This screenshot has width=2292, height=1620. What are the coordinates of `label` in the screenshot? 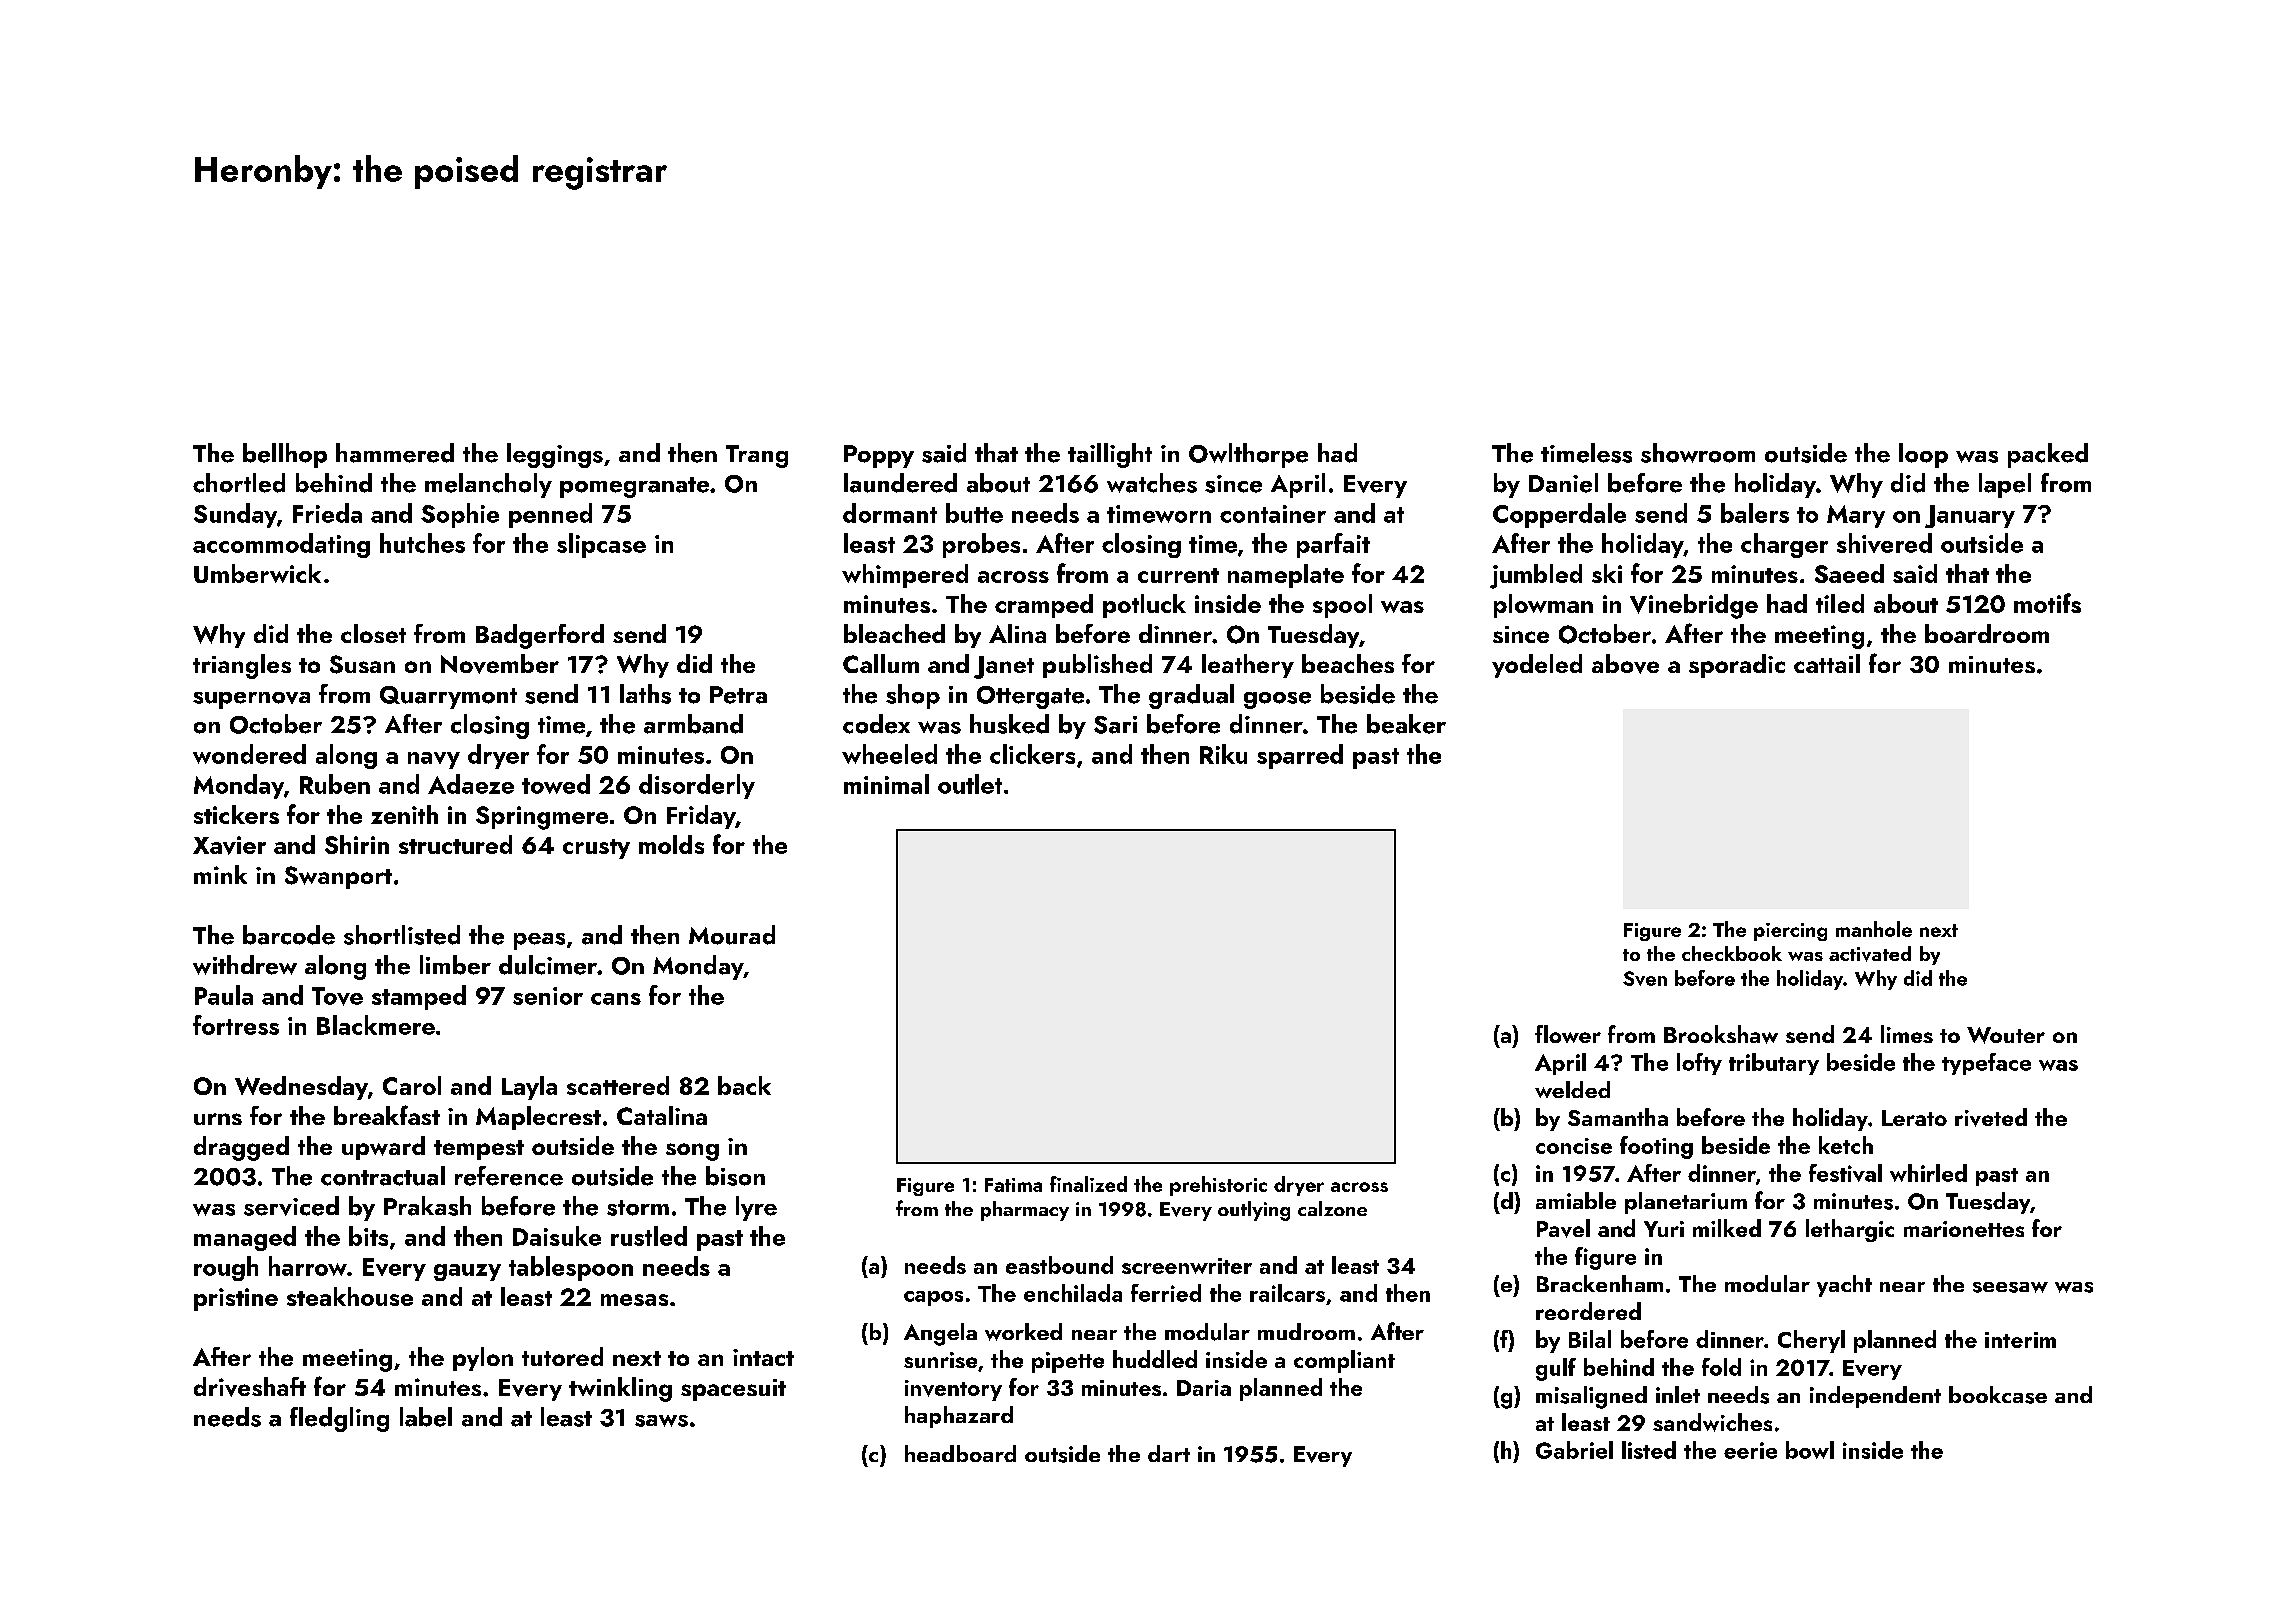 It's located at (426, 1417).
